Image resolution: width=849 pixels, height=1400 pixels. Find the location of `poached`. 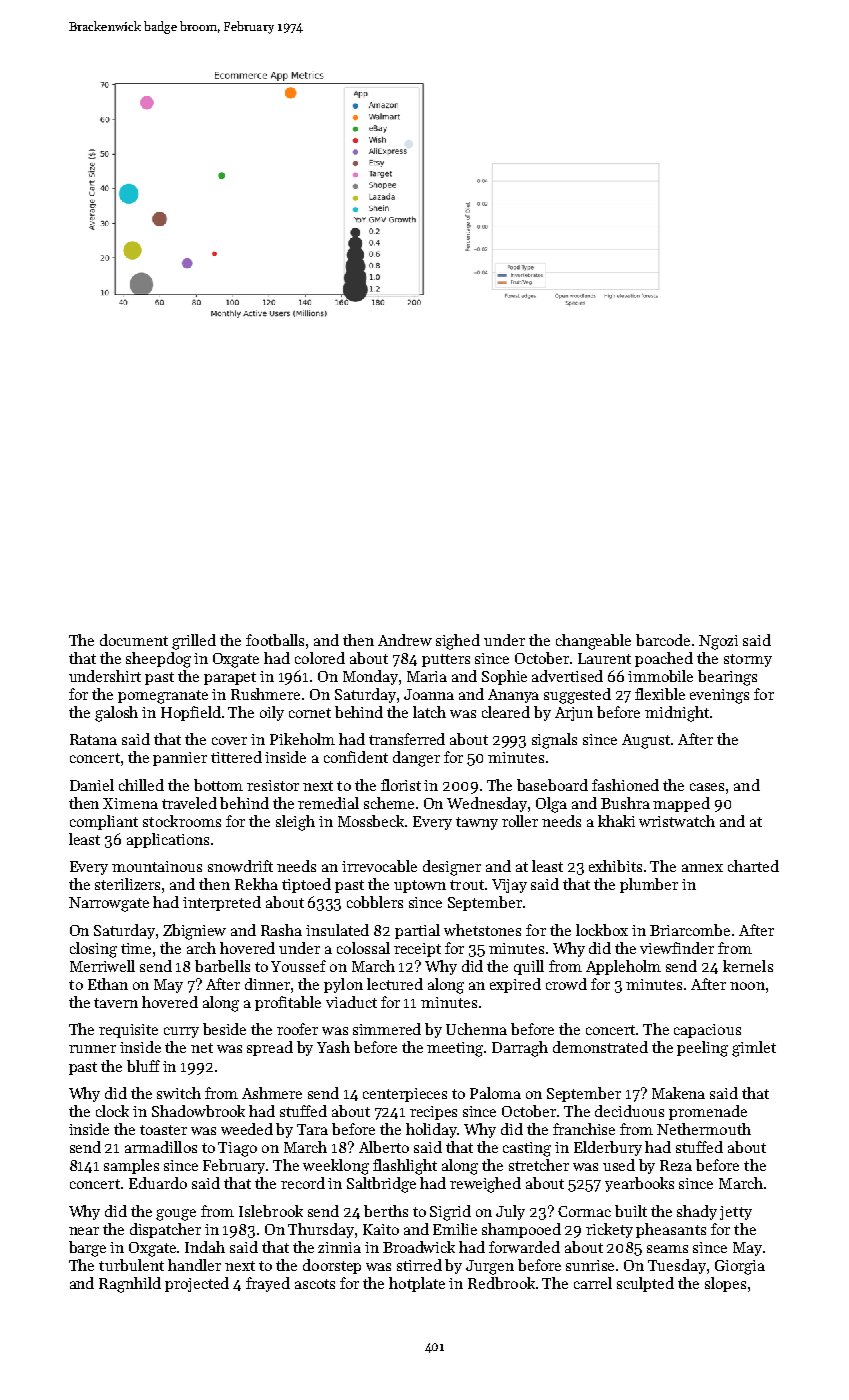

poached is located at coordinates (664, 659).
